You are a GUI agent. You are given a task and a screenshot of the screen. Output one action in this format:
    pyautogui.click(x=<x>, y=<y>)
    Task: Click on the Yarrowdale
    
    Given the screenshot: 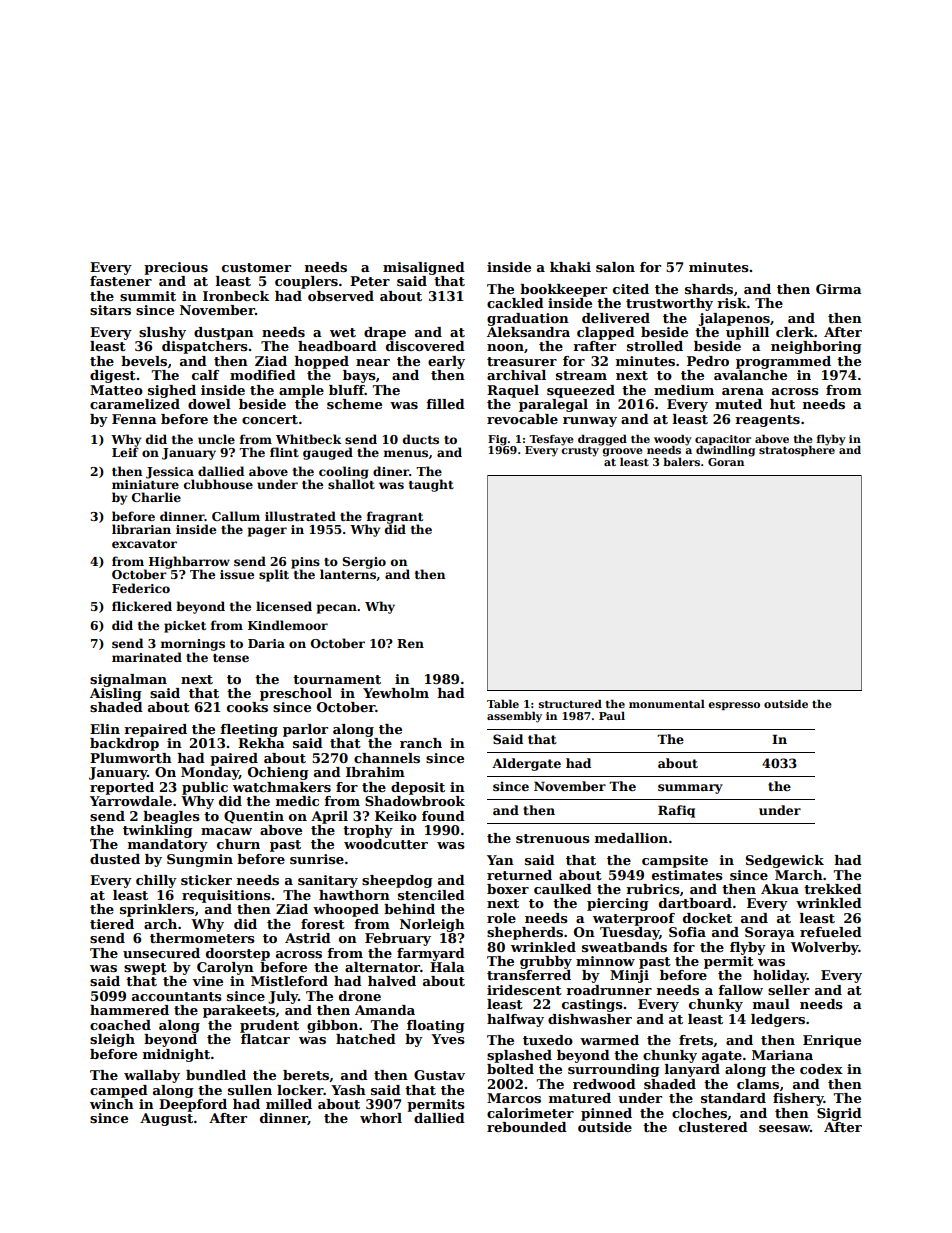 What is the action you would take?
    pyautogui.click(x=131, y=801)
